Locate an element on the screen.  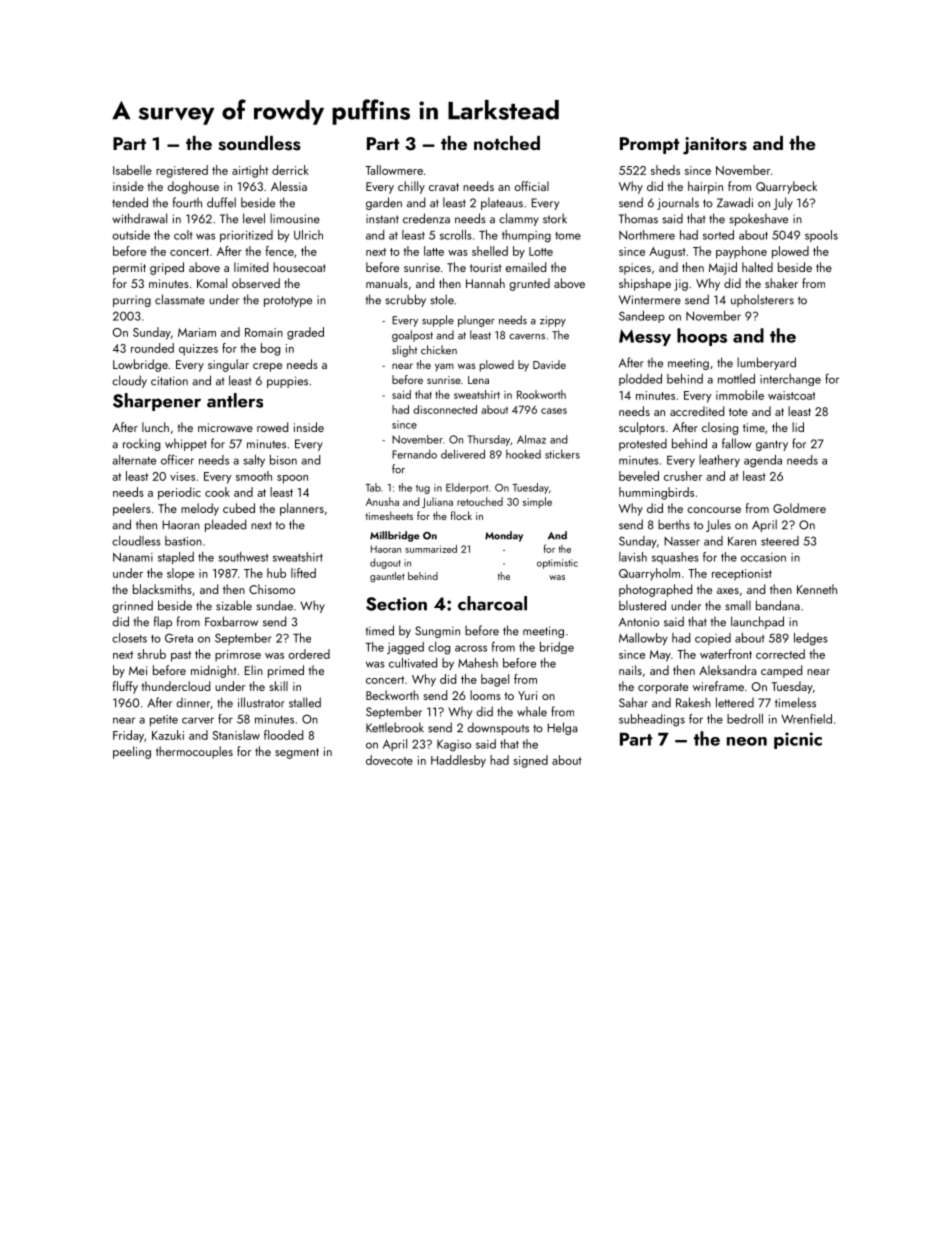
rounded is located at coordinates (152, 348).
